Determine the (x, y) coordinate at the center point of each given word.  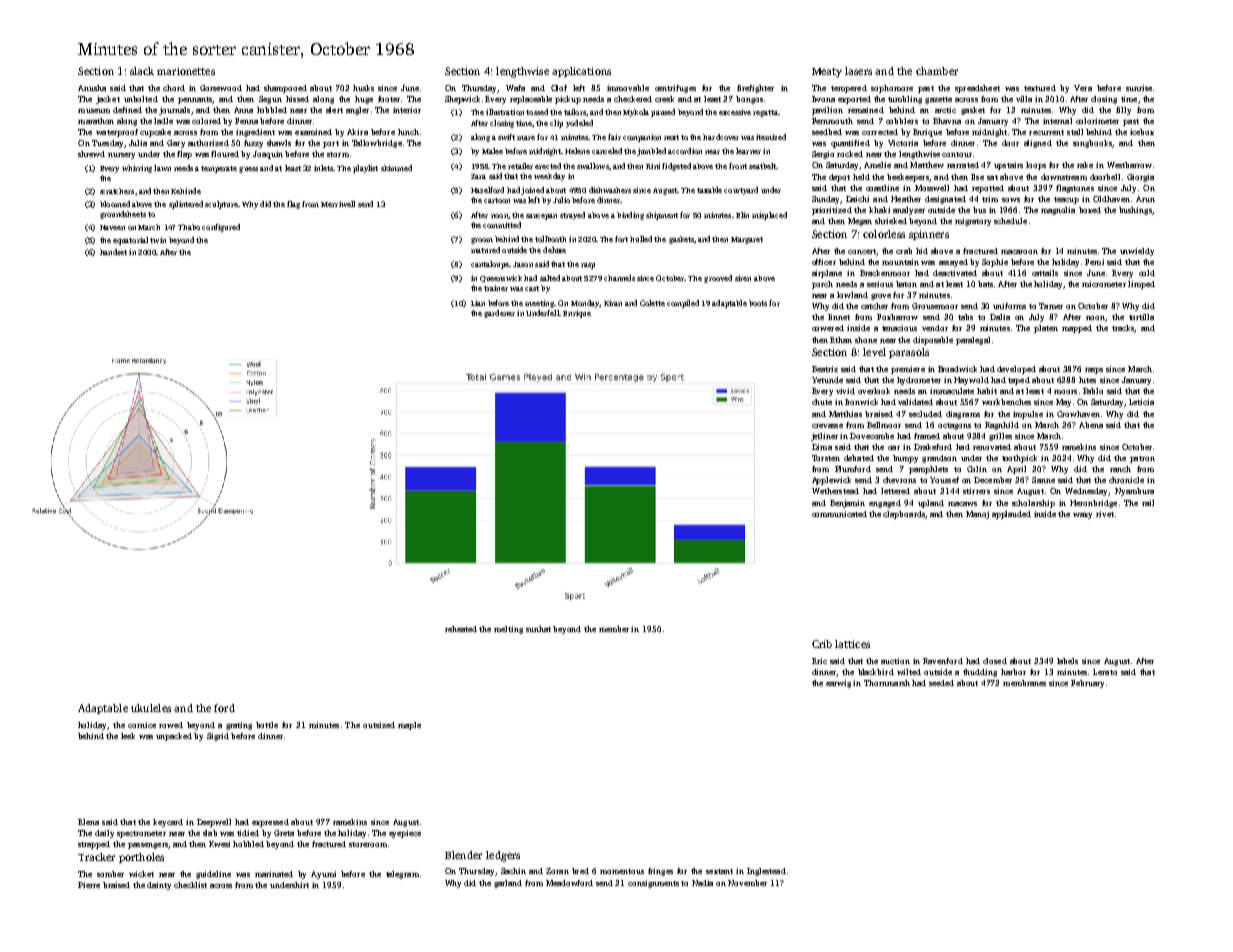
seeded (941, 683)
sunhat (538, 629)
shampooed (285, 89)
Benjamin (847, 504)
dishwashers (610, 190)
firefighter (755, 89)
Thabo (189, 227)
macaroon (1019, 252)
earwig (838, 684)
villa (1024, 99)
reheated (461, 629)
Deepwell (214, 823)
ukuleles (151, 708)
